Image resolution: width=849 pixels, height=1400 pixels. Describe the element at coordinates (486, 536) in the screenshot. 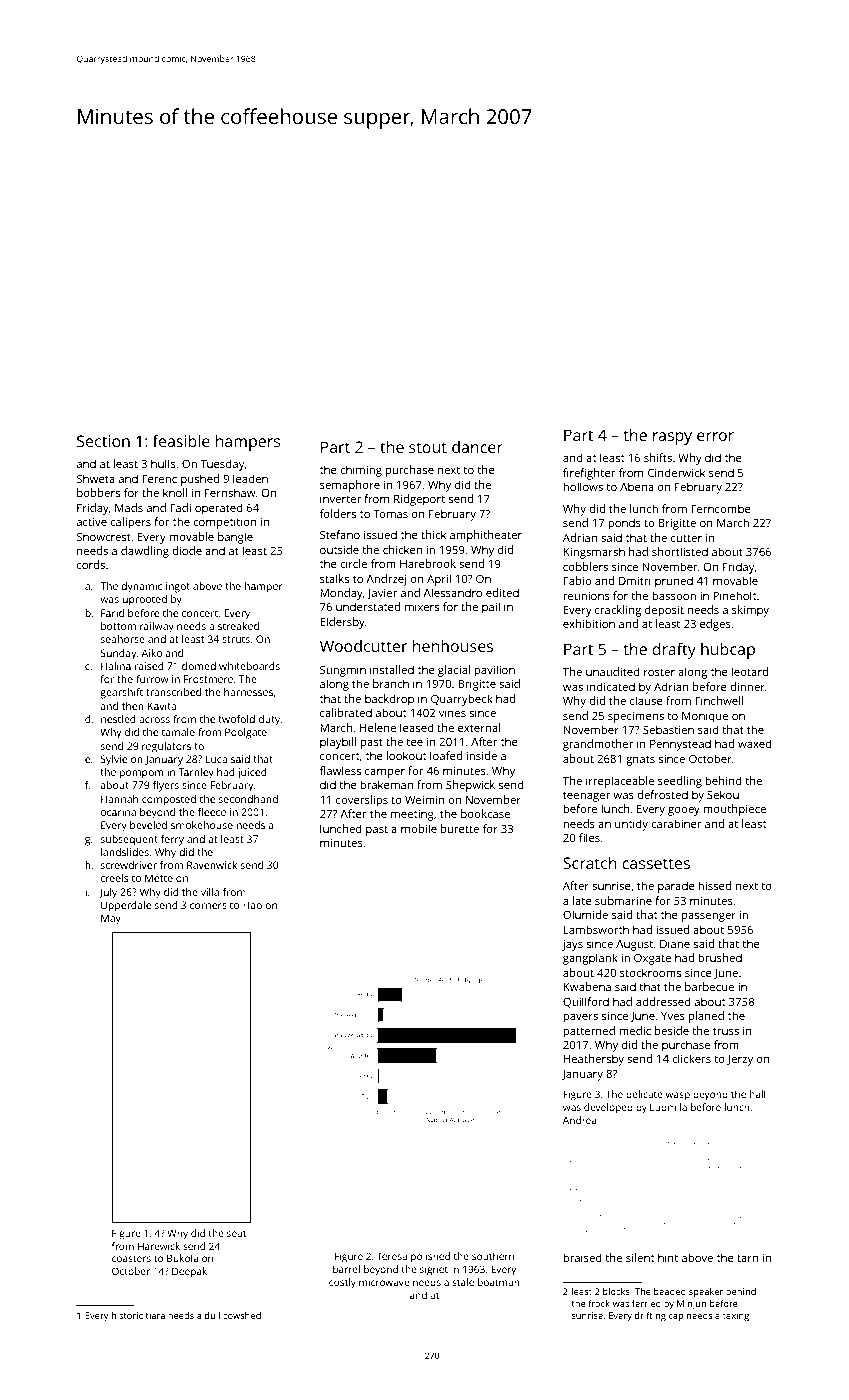

I see `amphitheater` at that location.
